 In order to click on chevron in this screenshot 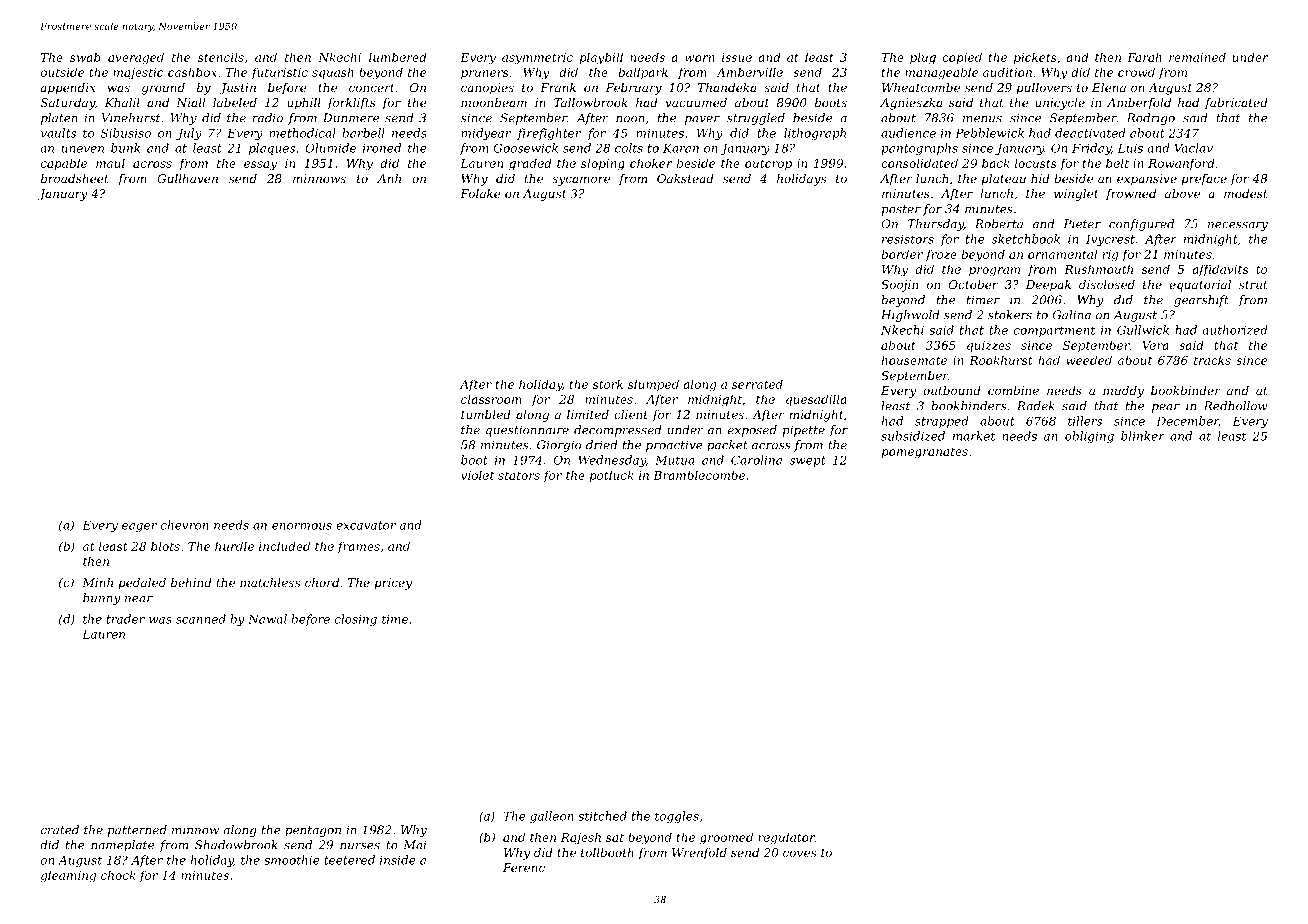, I will do `click(185, 525)`.
